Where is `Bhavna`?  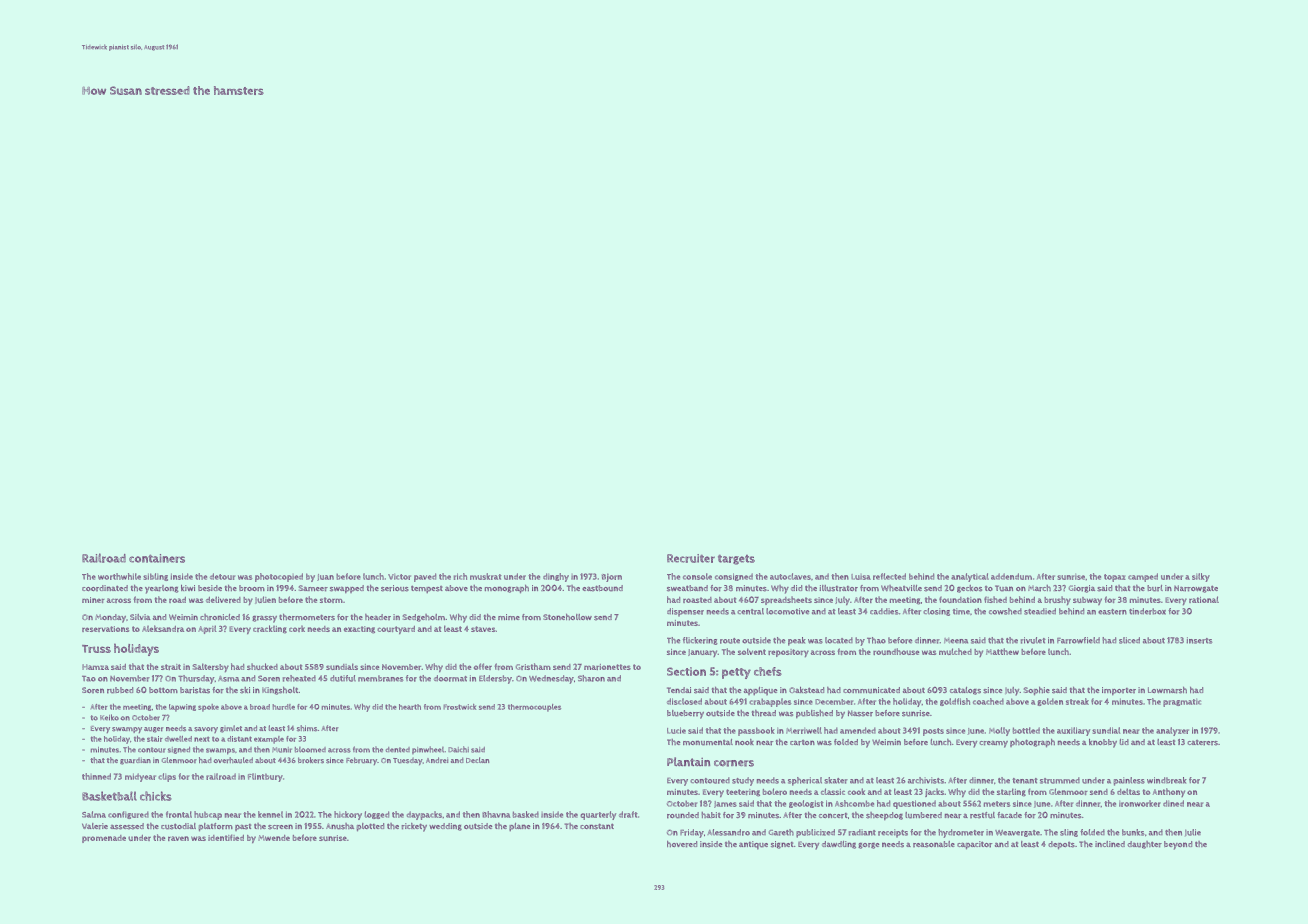
Bhavna is located at coordinates (496, 814).
